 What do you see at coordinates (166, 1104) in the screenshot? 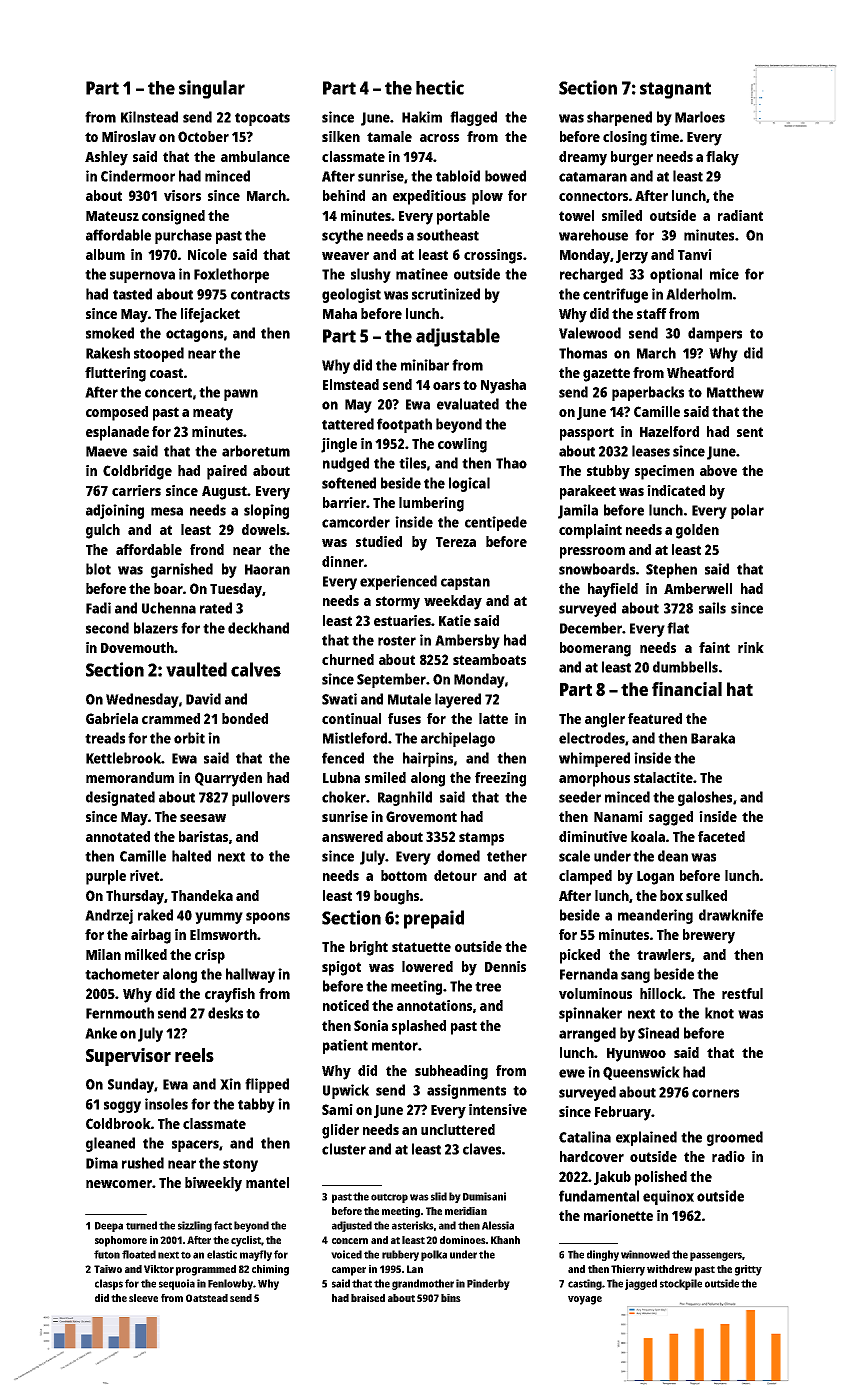
I see `insoles` at bounding box center [166, 1104].
